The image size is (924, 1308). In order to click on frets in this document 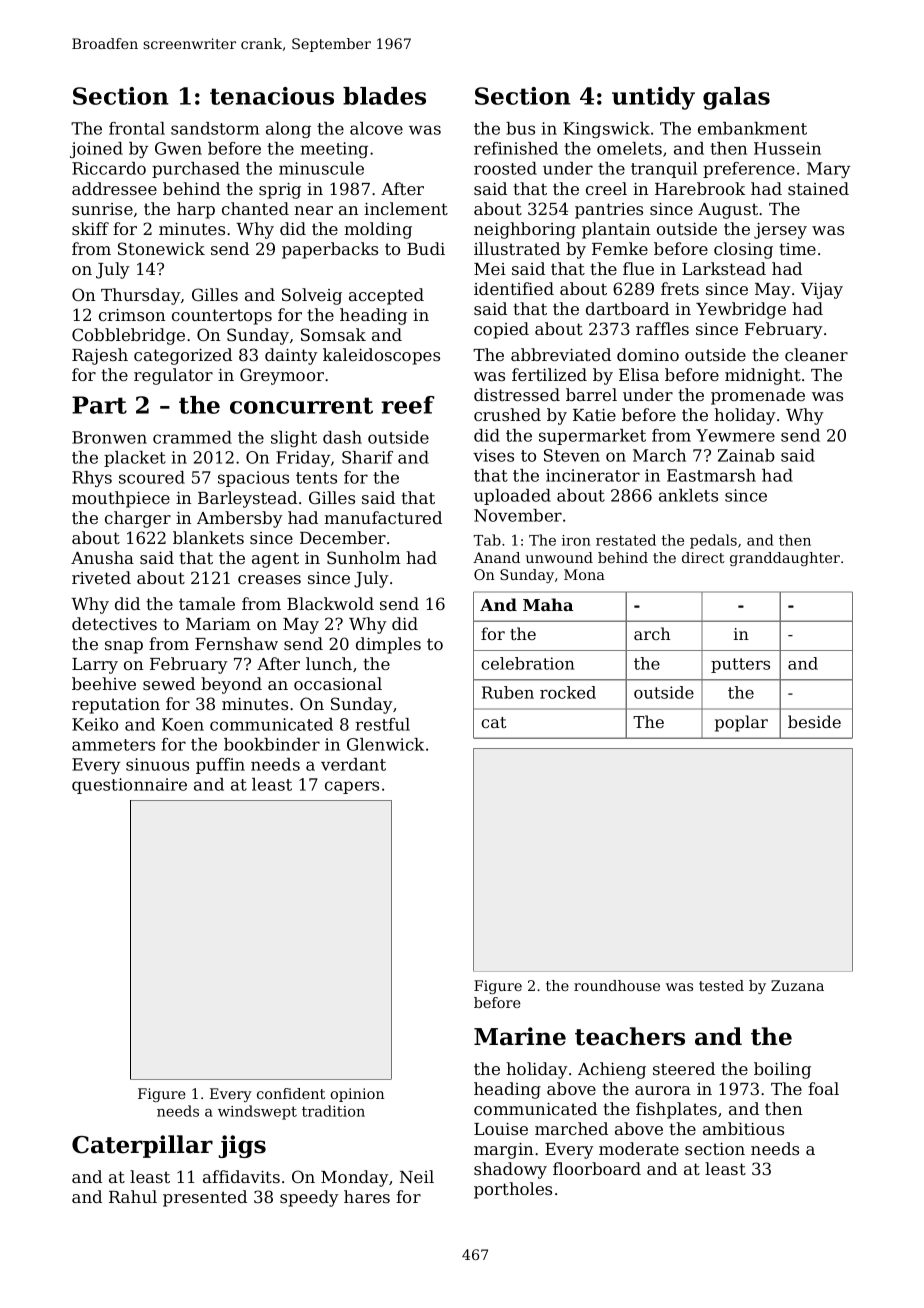, I will do `click(680, 288)`.
